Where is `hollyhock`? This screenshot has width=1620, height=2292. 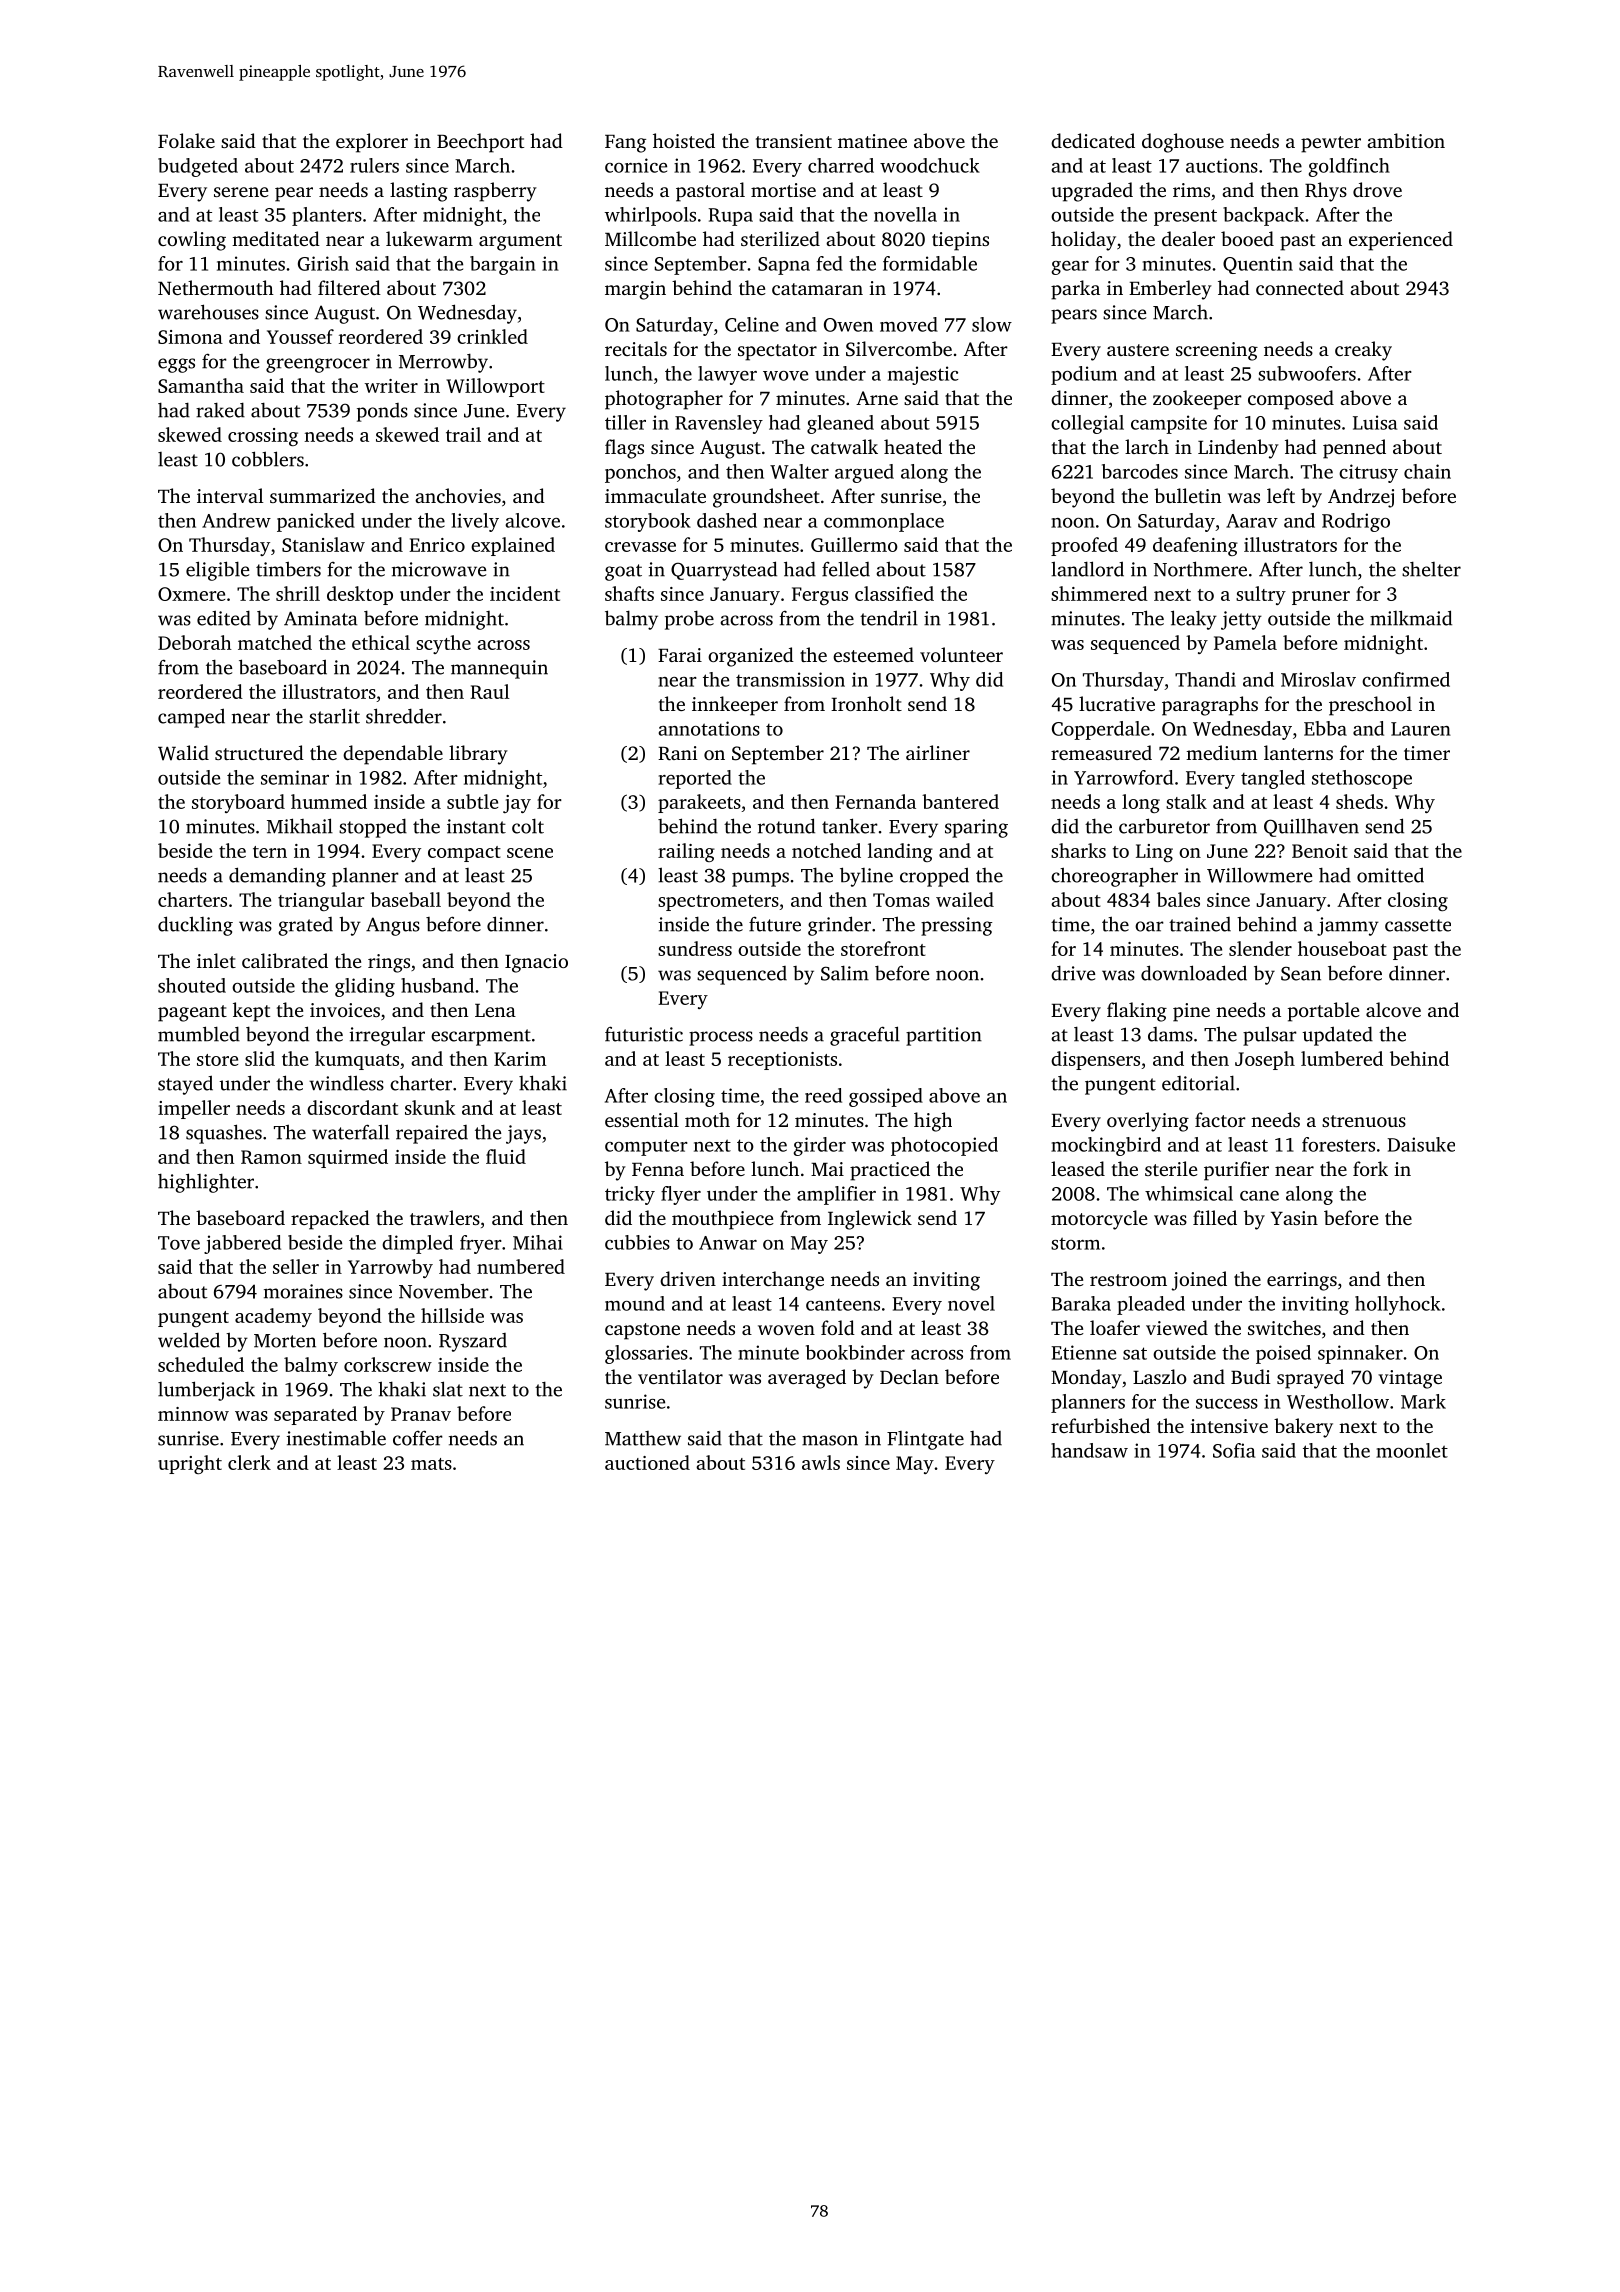 hollyhock is located at coordinates (1398, 1305).
